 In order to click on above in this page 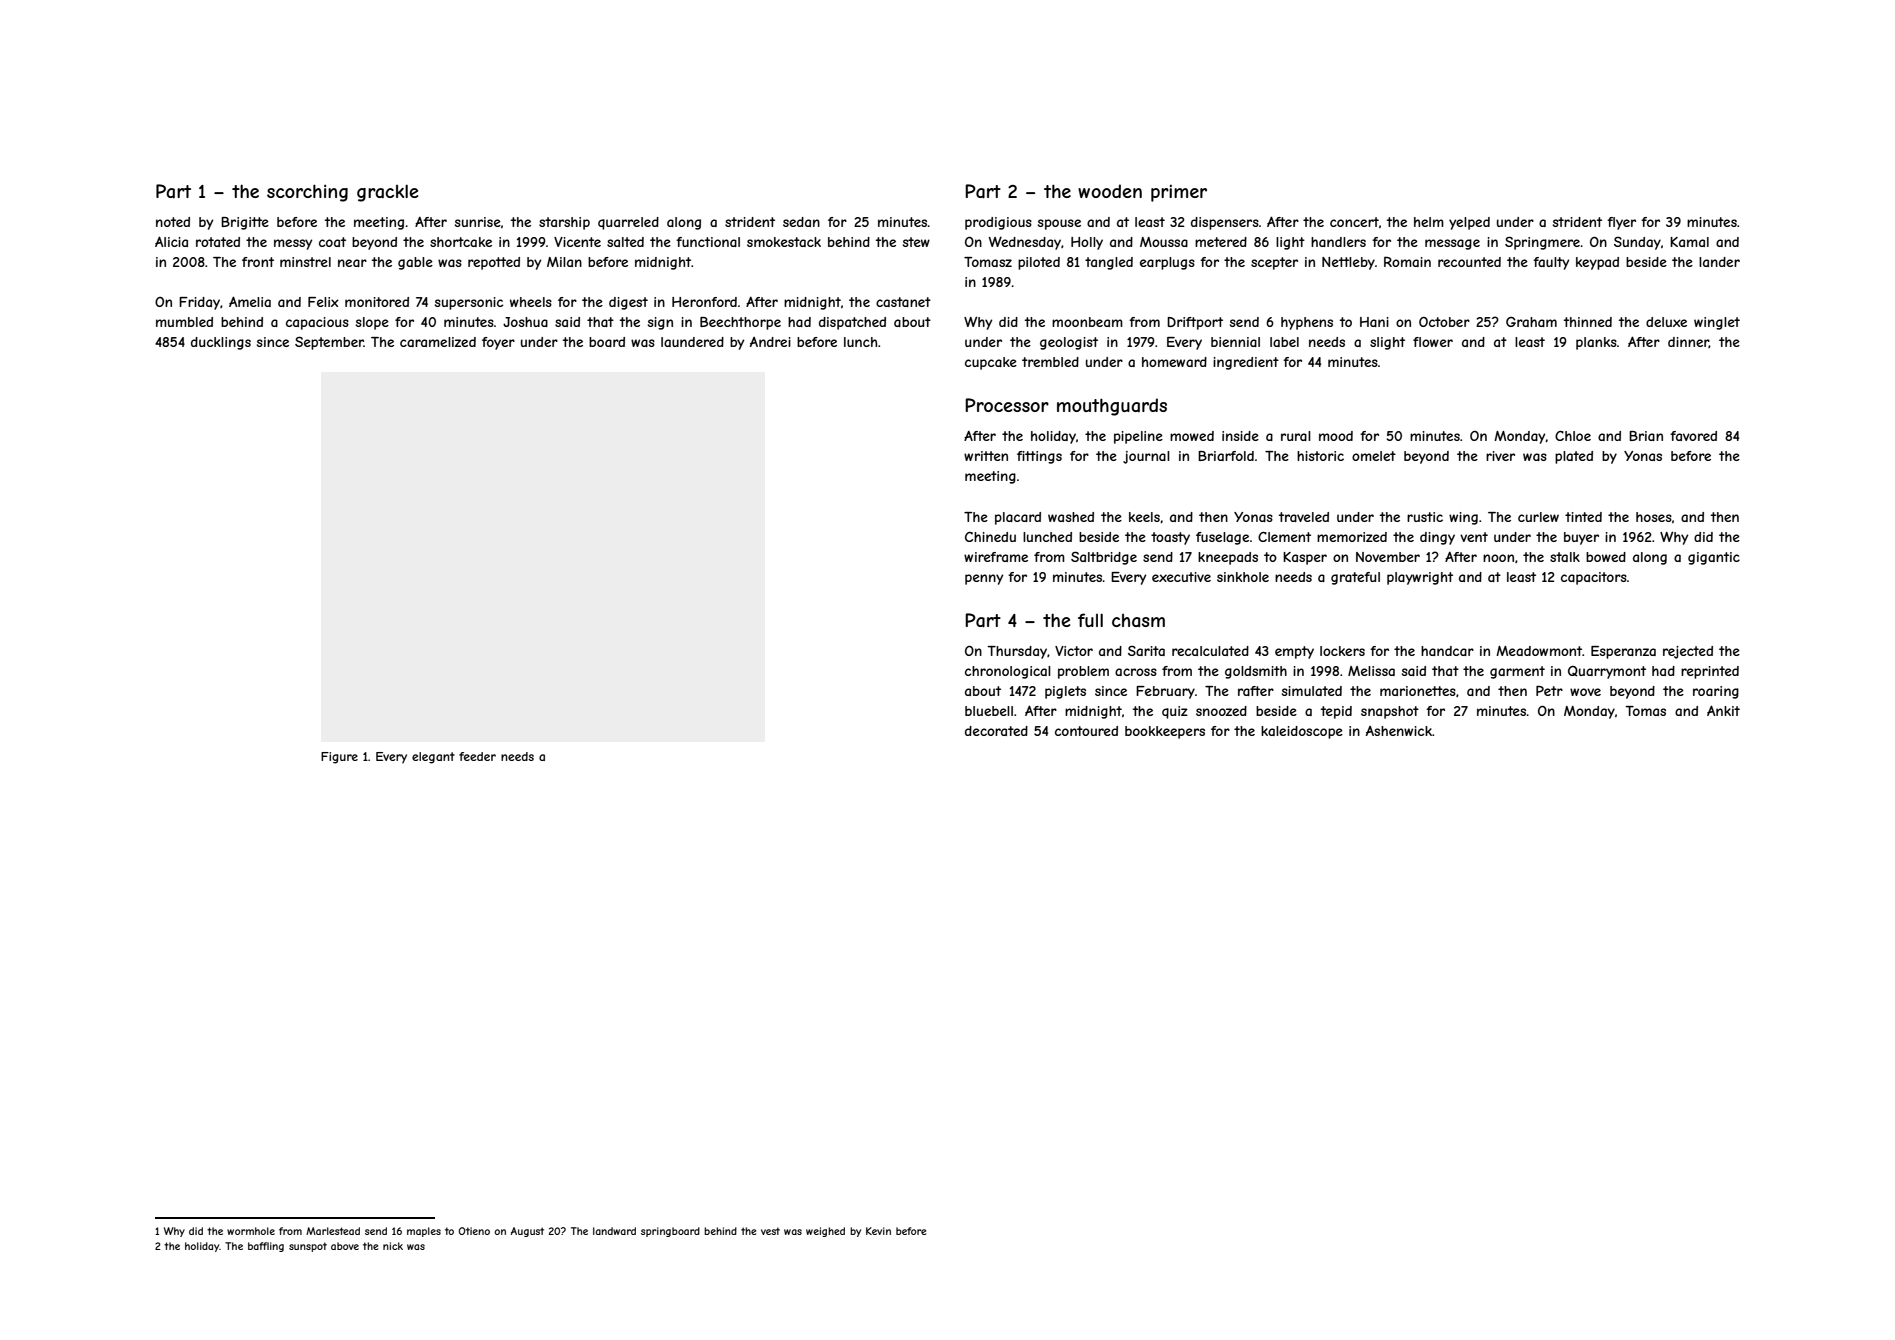, I will do `click(345, 1246)`.
